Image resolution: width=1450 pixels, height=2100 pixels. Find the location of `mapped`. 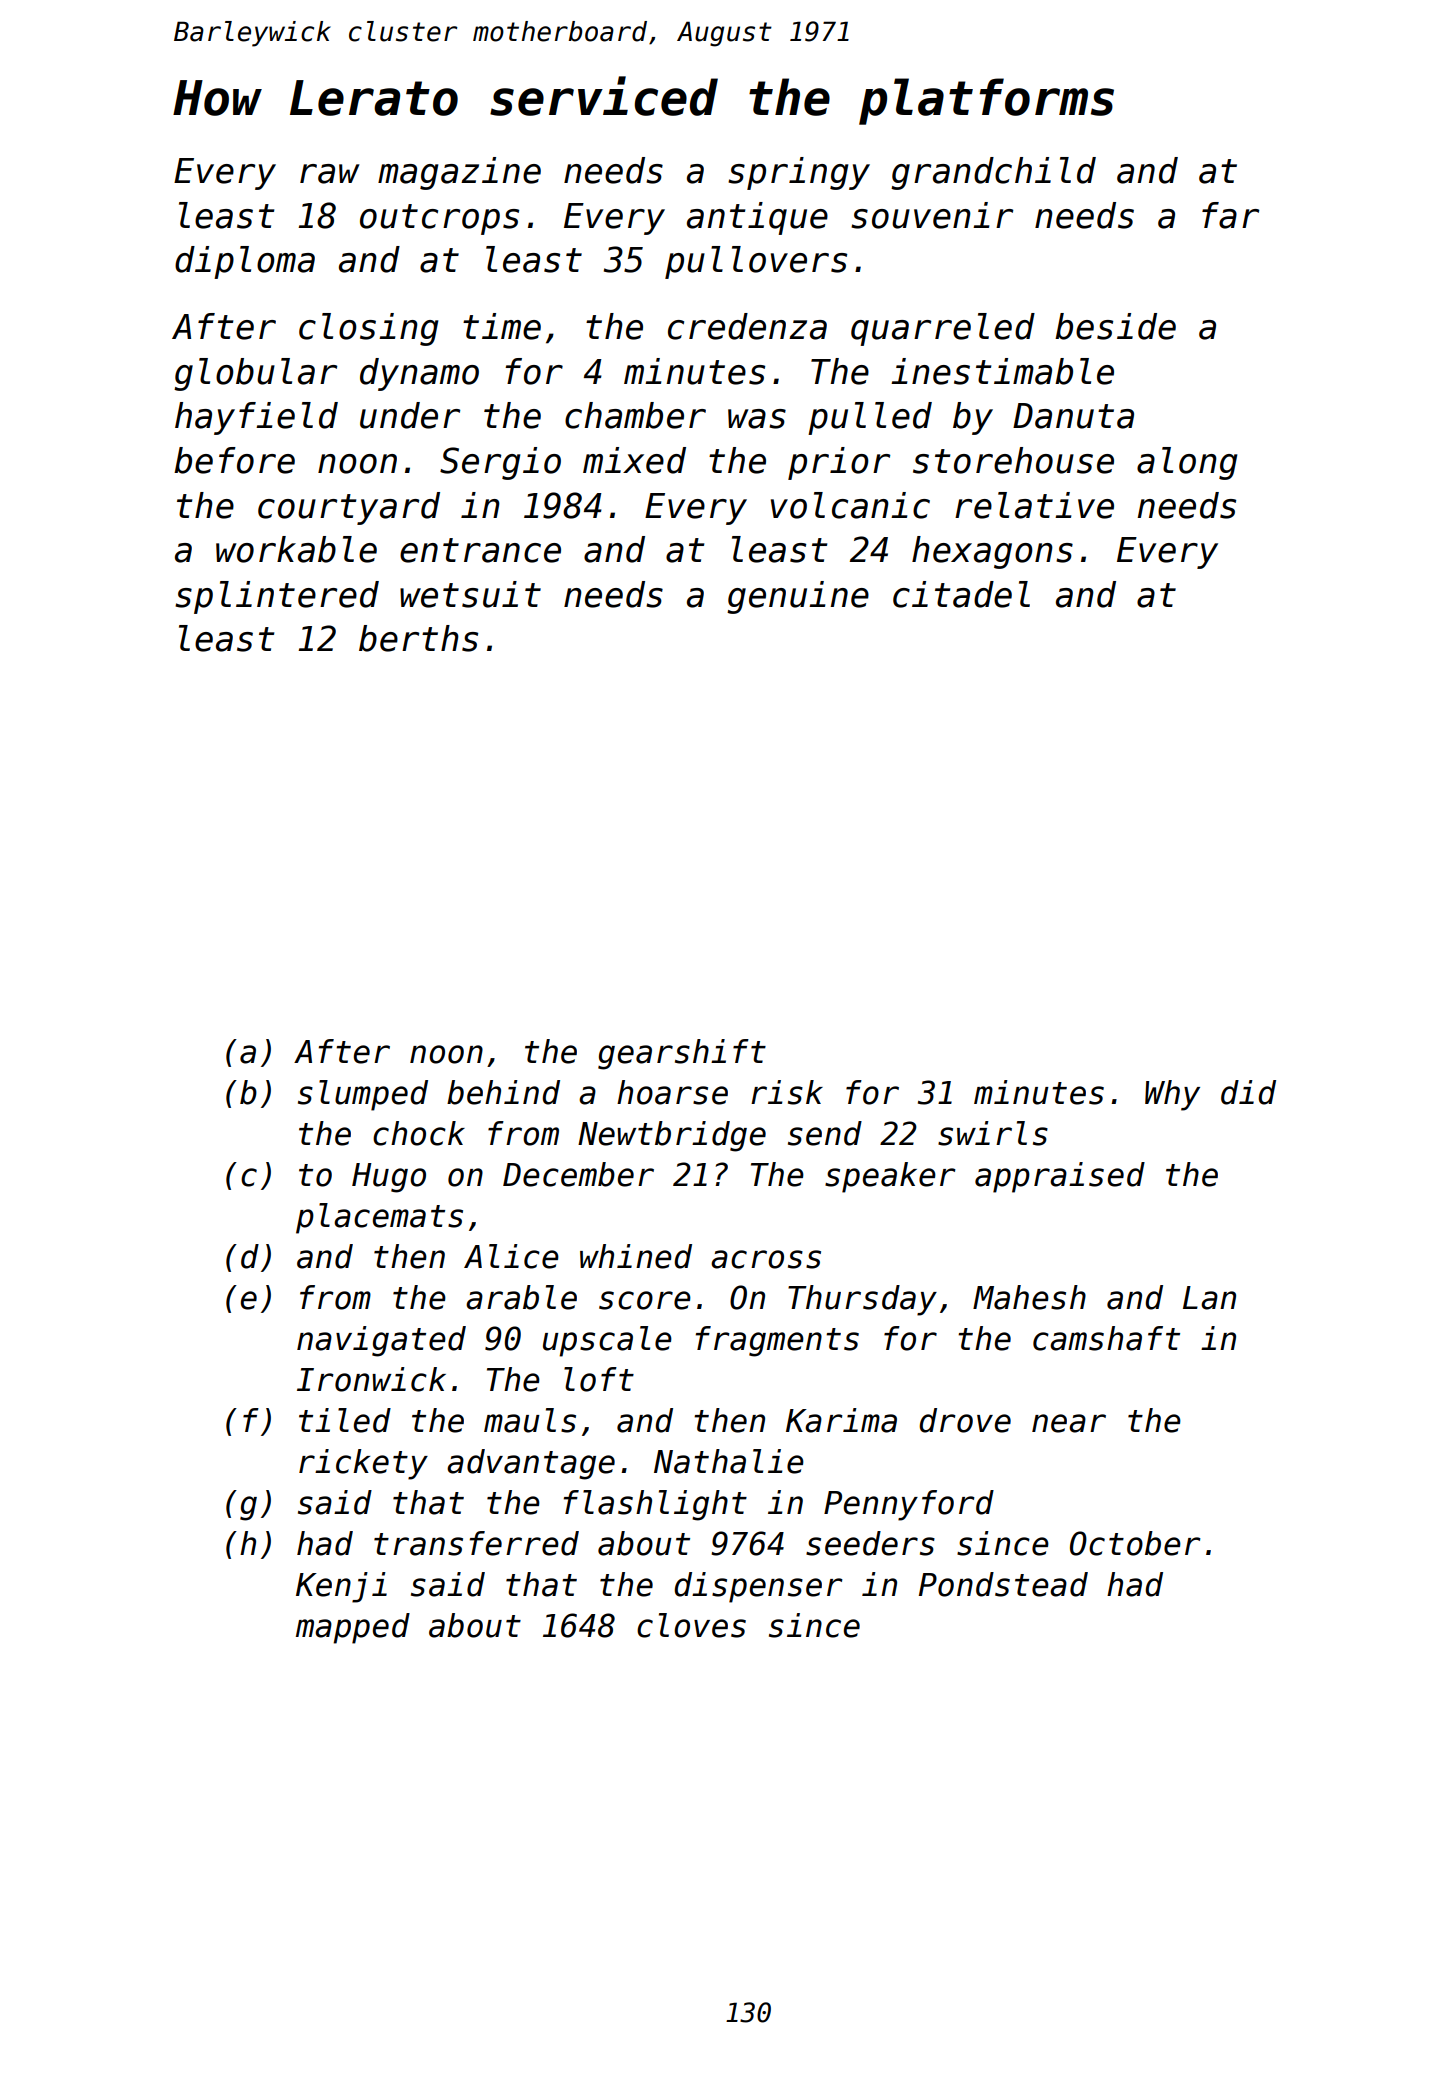

mapped is located at coordinates (353, 1628).
